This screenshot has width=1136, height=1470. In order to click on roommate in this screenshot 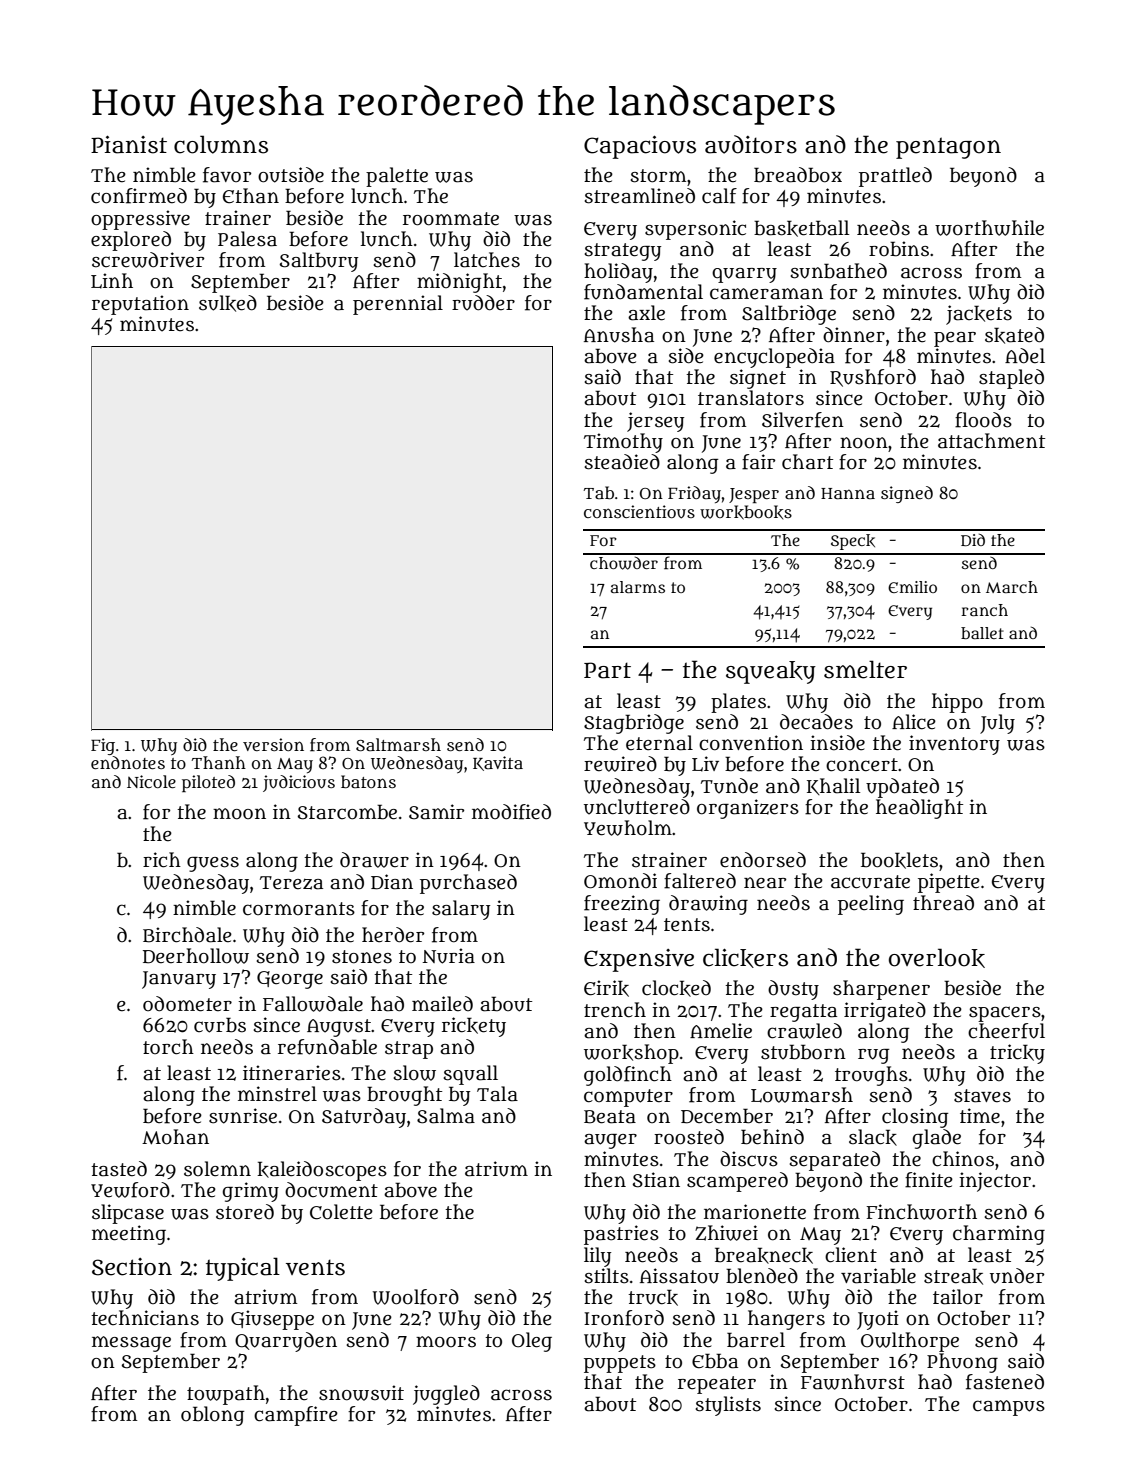, I will do `click(451, 219)`.
